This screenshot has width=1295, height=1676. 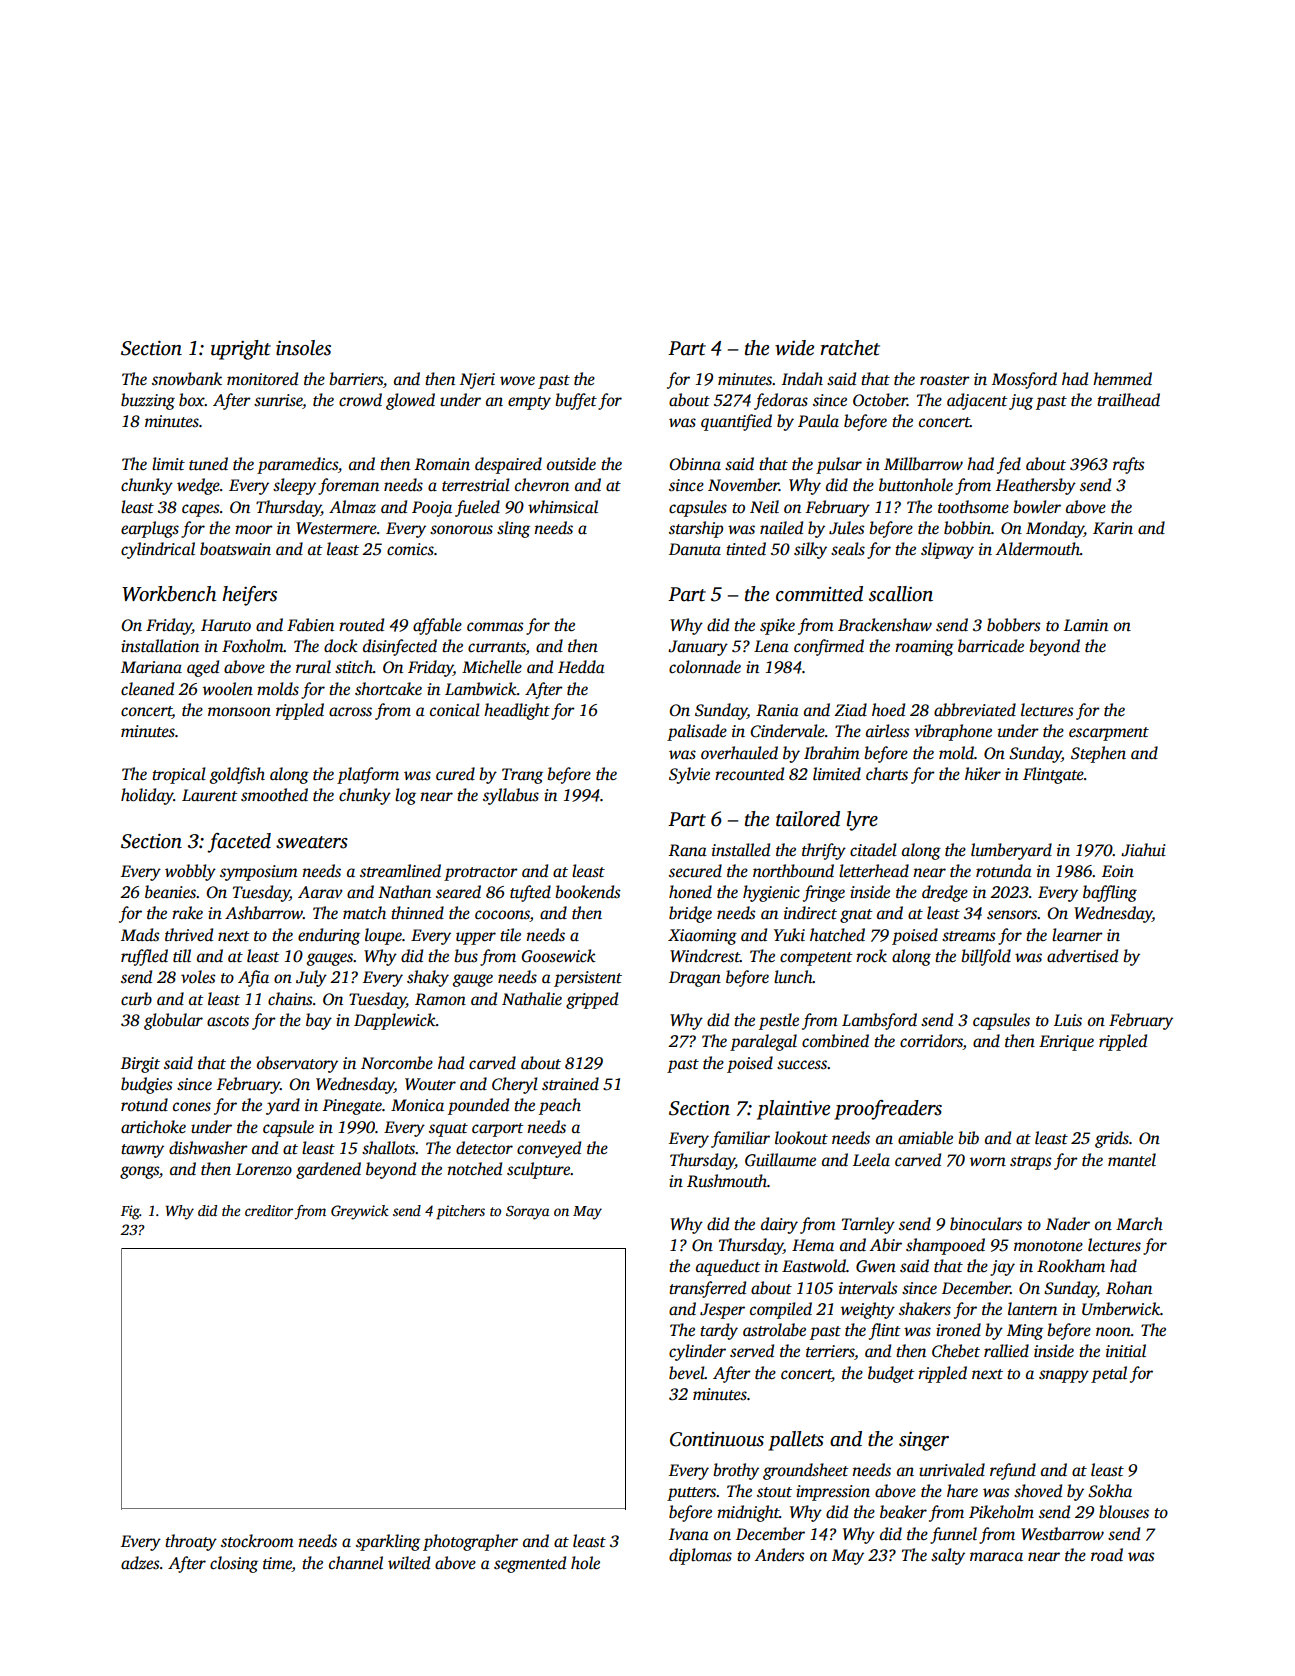 I want to click on lyre, so click(x=862, y=821).
